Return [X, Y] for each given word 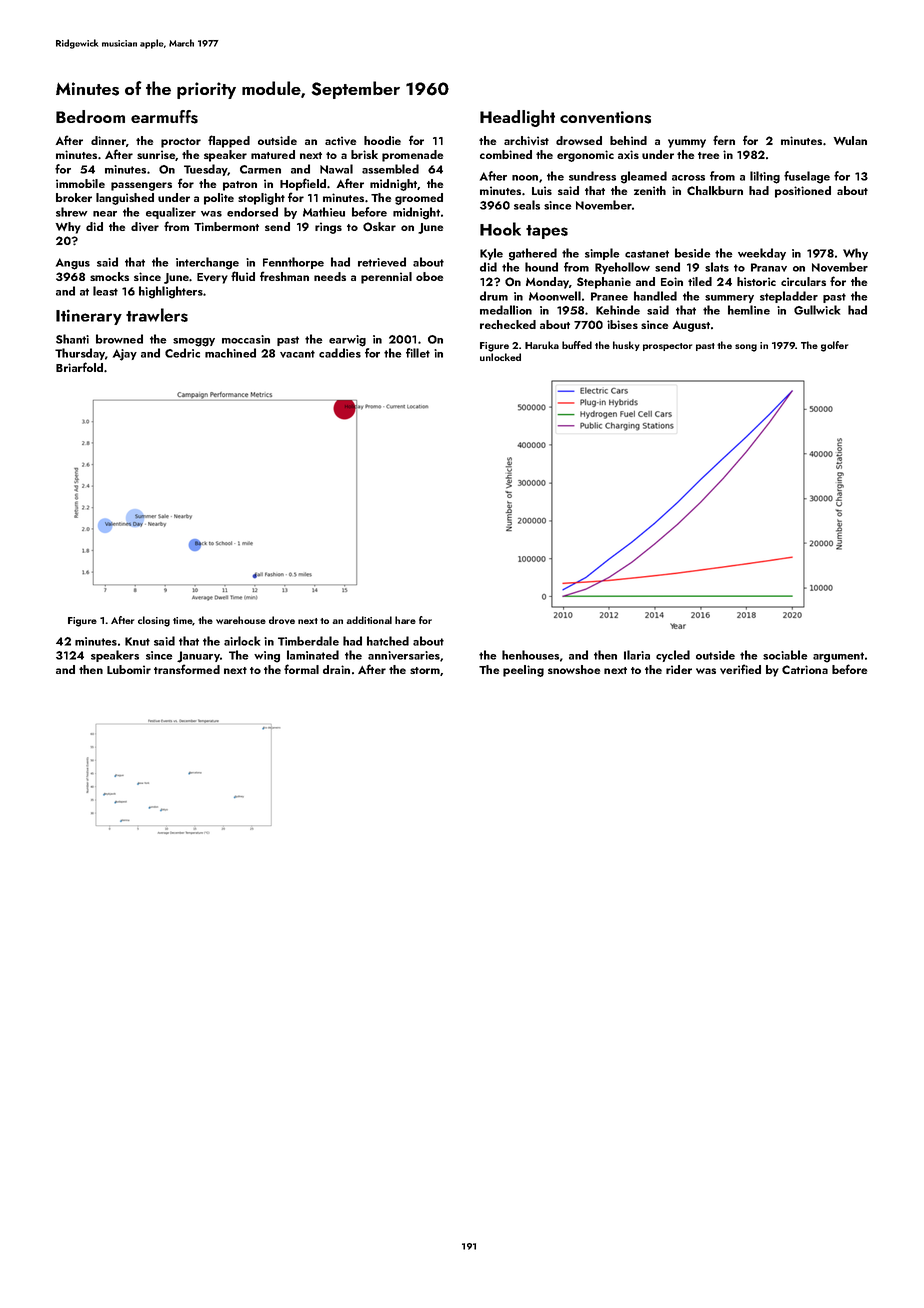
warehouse [241, 620]
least [105, 291]
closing [154, 621]
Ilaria [637, 655]
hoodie [382, 140]
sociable [785, 655]
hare [405, 620]
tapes [547, 232]
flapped [229, 141]
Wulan [850, 140]
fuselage [807, 177]
